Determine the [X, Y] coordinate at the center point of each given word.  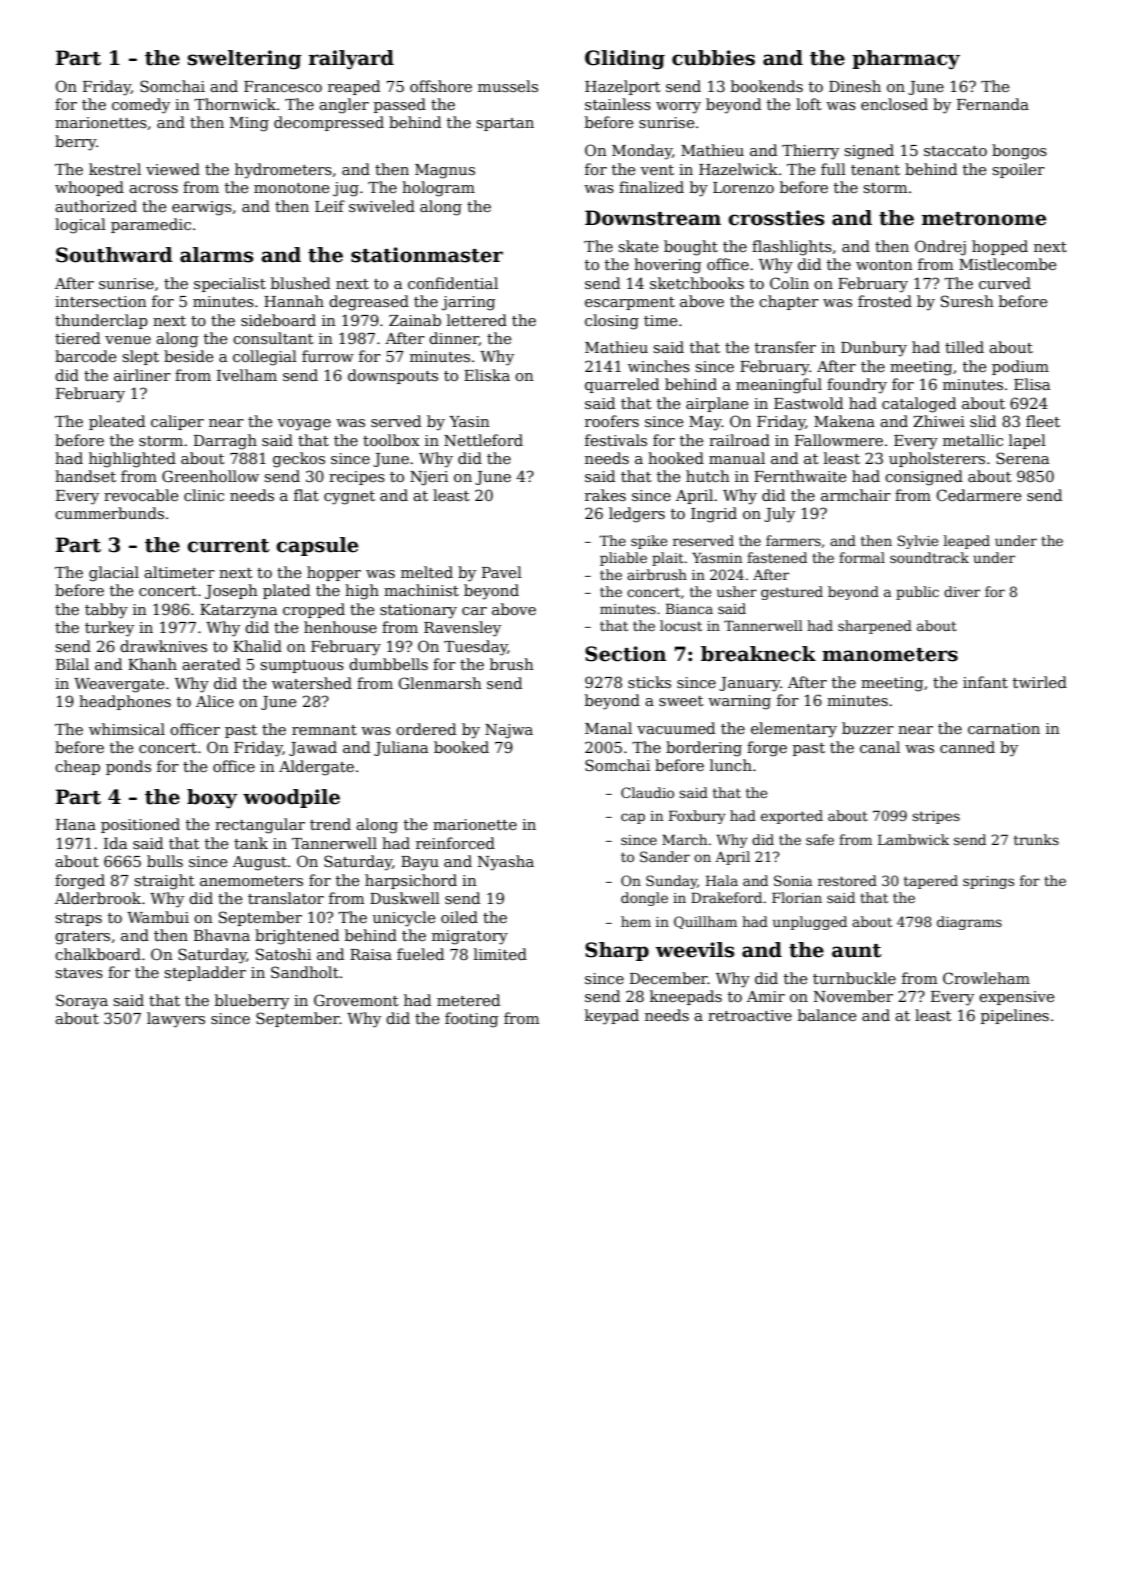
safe [820, 839]
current [228, 546]
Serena [1022, 458]
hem [636, 921]
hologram [438, 189]
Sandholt [305, 972]
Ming [249, 124]
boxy [212, 799]
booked [461, 747]
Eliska [487, 375]
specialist [230, 284]
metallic [973, 440]
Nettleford [483, 440]
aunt [856, 951]
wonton [884, 265]
